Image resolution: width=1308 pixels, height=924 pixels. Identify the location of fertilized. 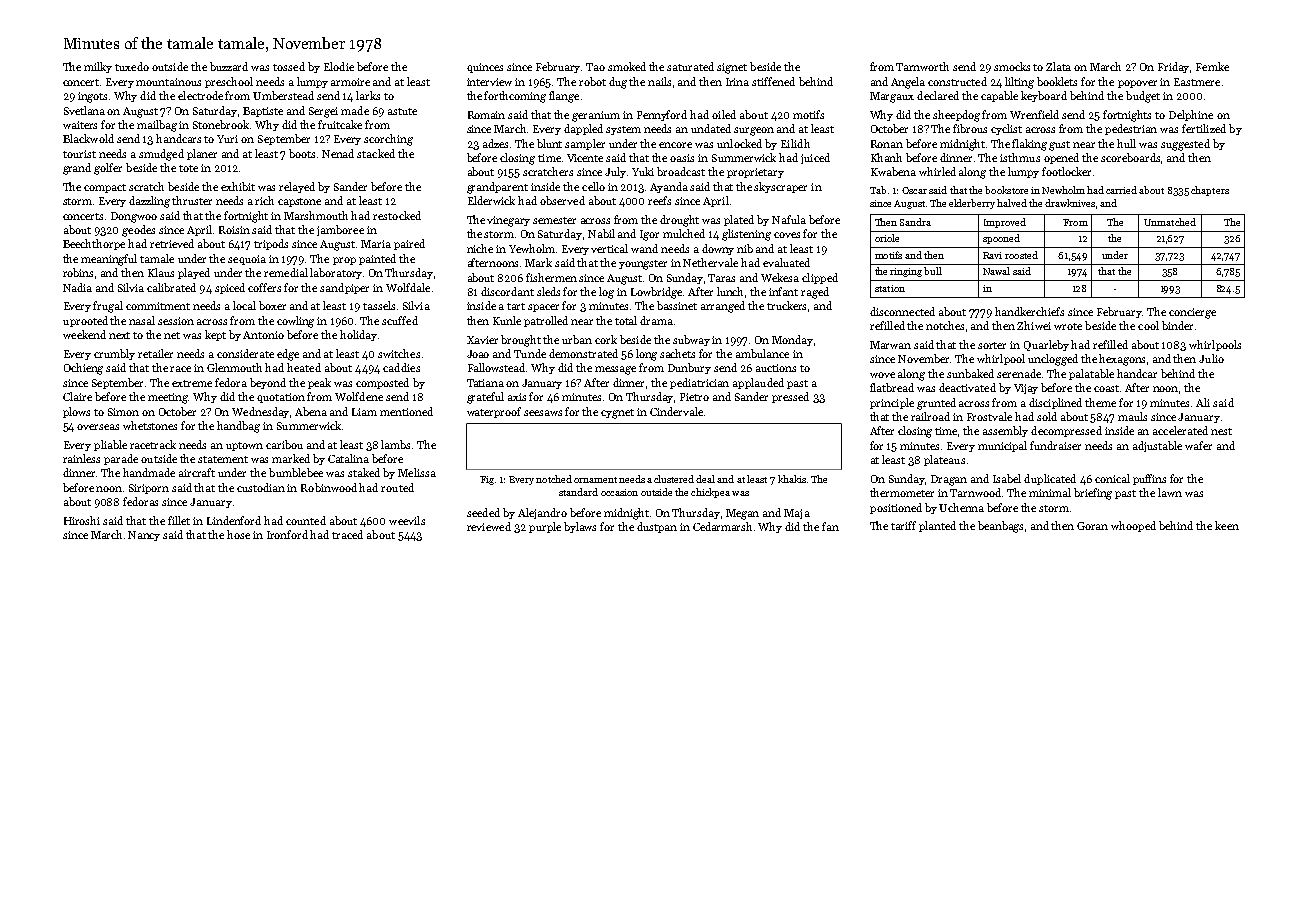
(1204, 128).
